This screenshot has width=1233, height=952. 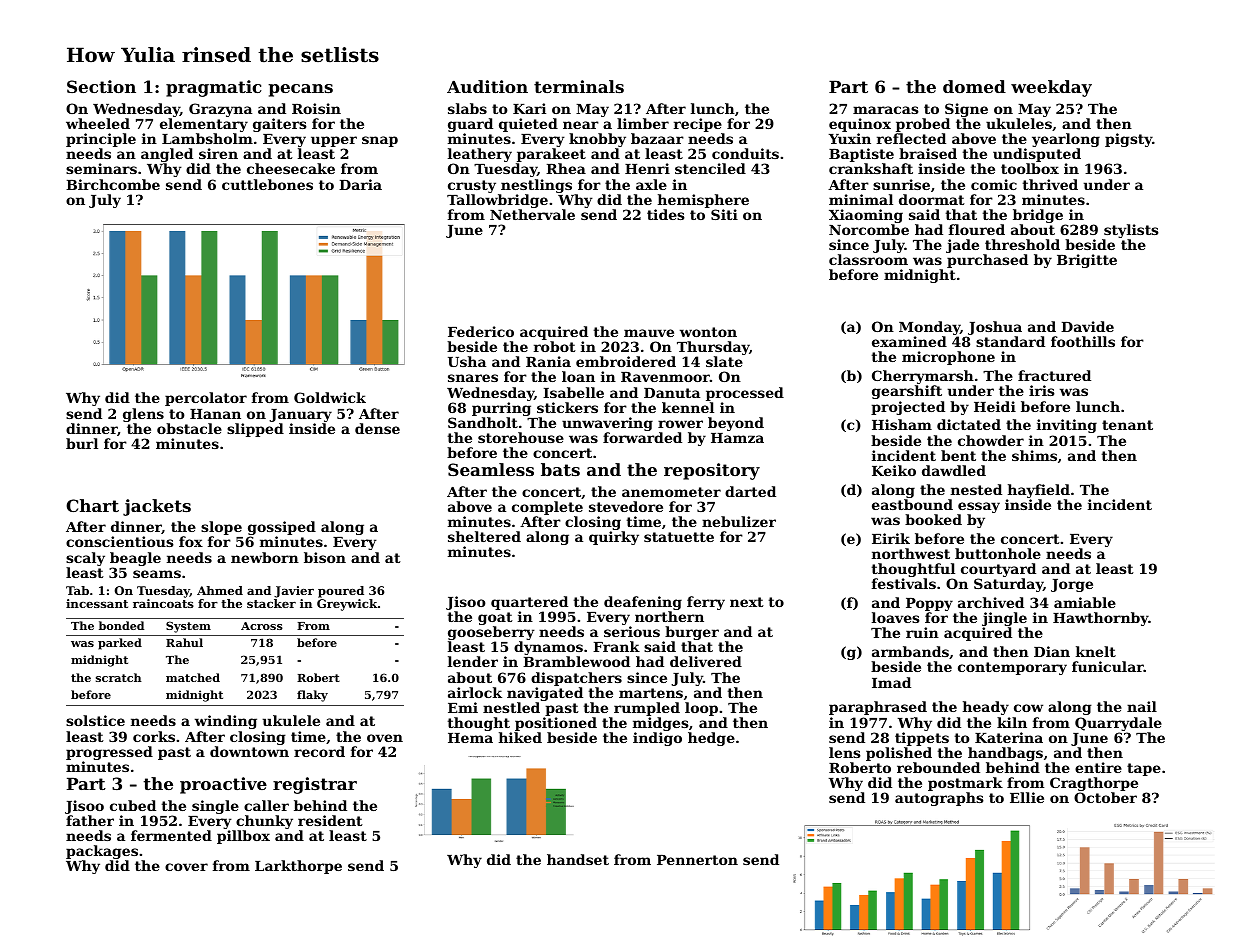 I want to click on progressed, so click(x=109, y=753).
